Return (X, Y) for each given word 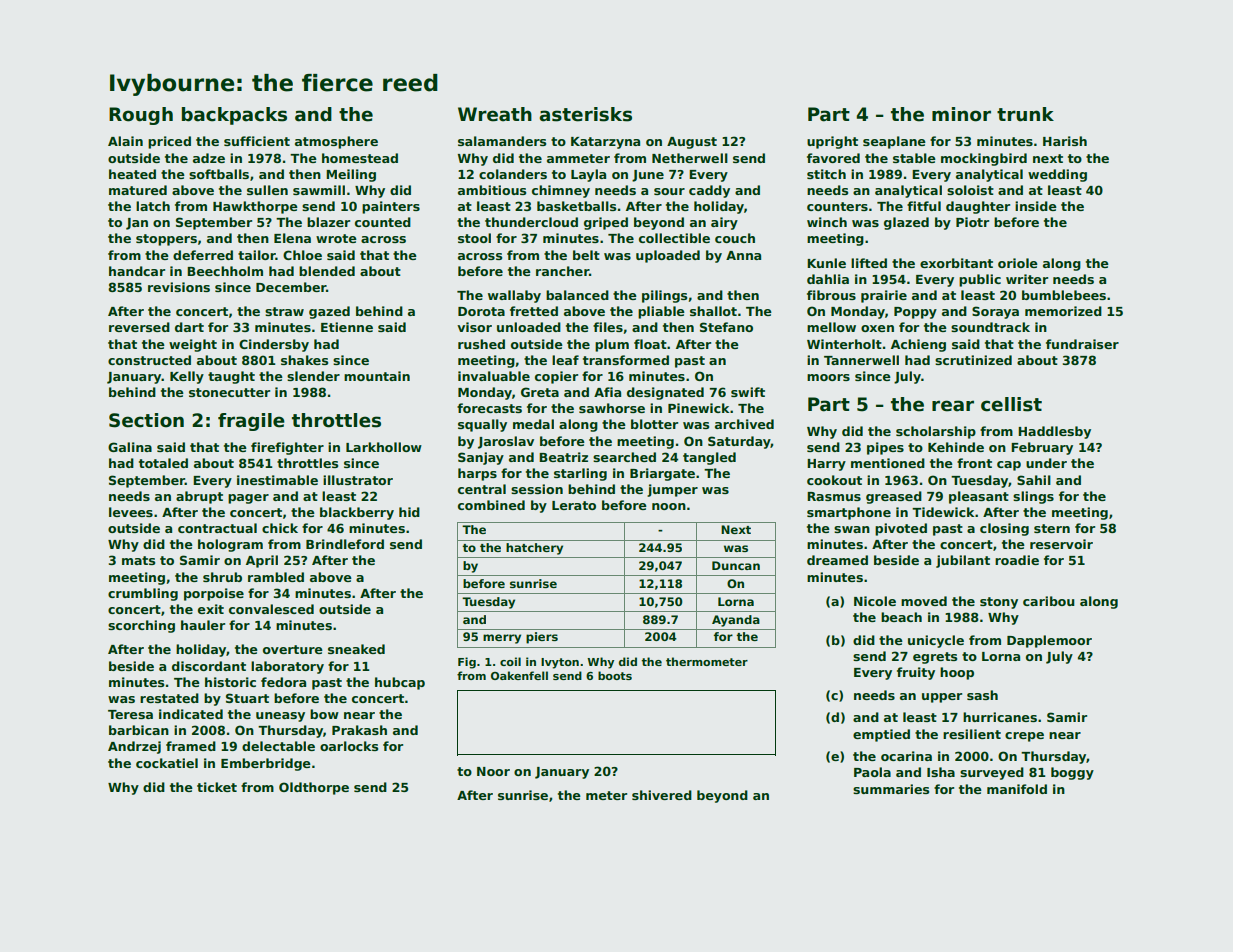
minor (961, 114)
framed (191, 746)
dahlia (828, 279)
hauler (203, 625)
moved (924, 601)
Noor (493, 771)
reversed (139, 327)
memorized (1063, 311)
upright (832, 142)
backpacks (234, 116)
